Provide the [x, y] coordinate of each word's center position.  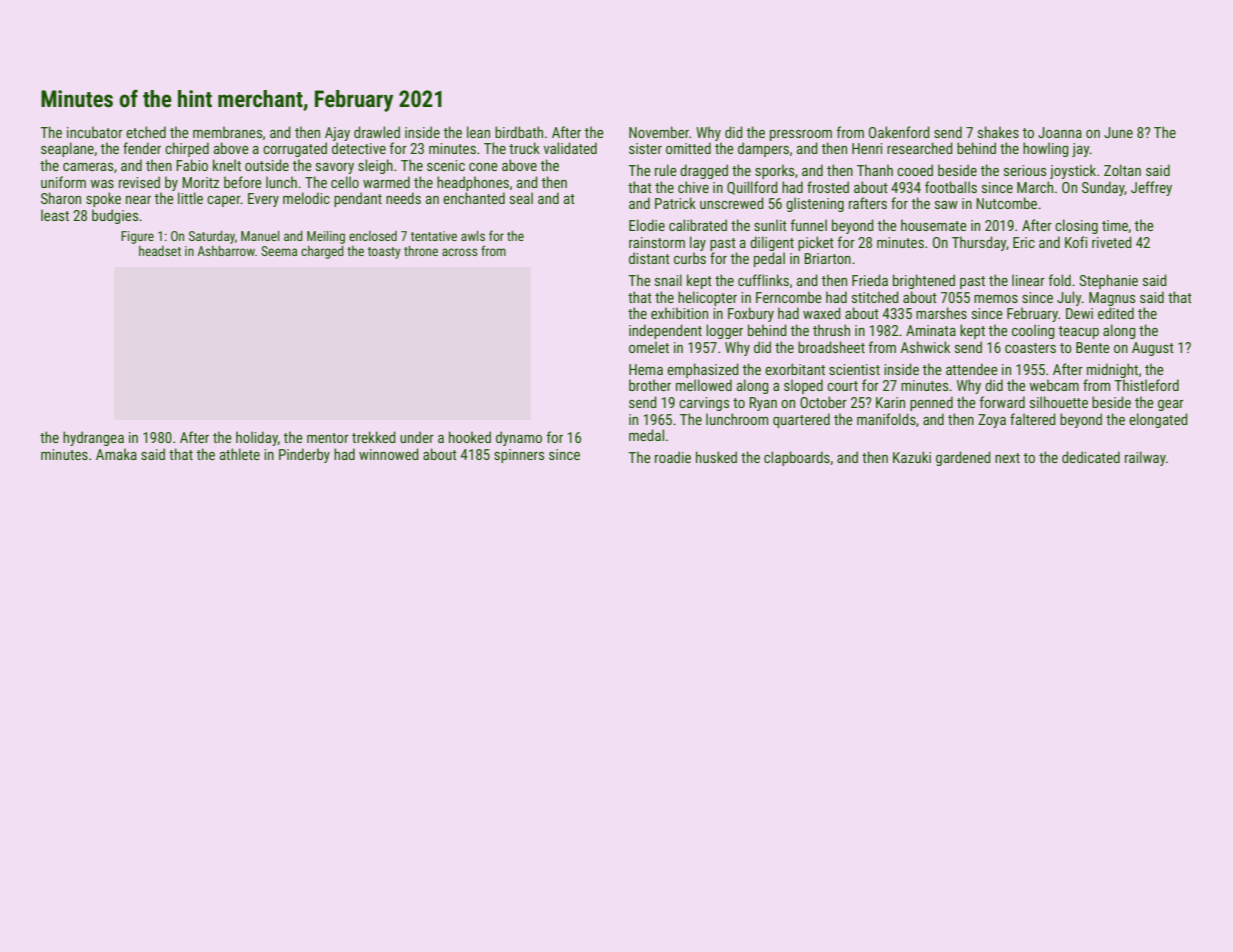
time [1115, 225]
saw [946, 205]
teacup [1078, 332]
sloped [803, 386]
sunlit [770, 225]
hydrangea [93, 438]
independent [665, 331]
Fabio [192, 165]
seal [521, 198]
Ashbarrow [226, 251]
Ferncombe [789, 297]
